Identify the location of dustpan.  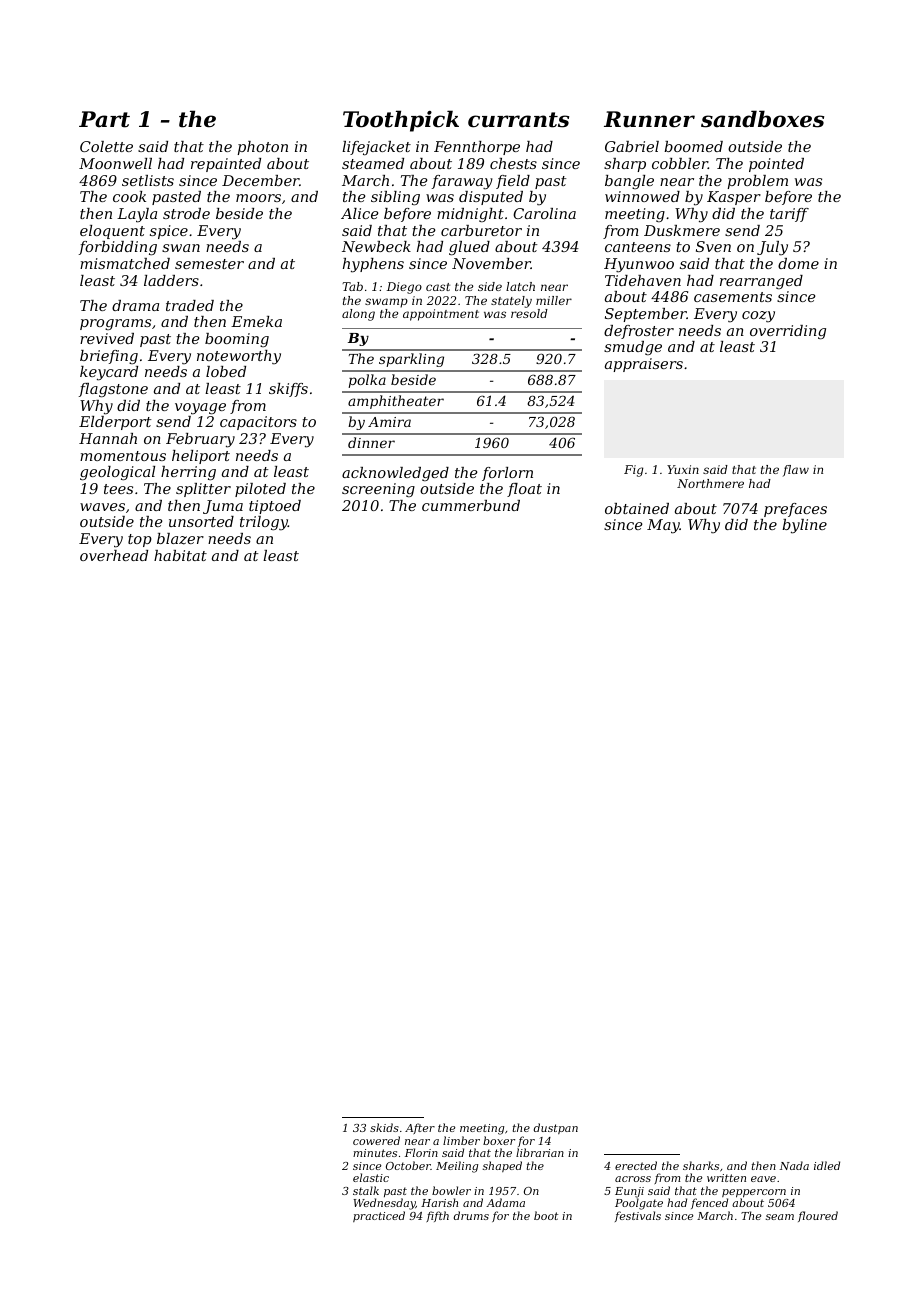
(556, 1128).
